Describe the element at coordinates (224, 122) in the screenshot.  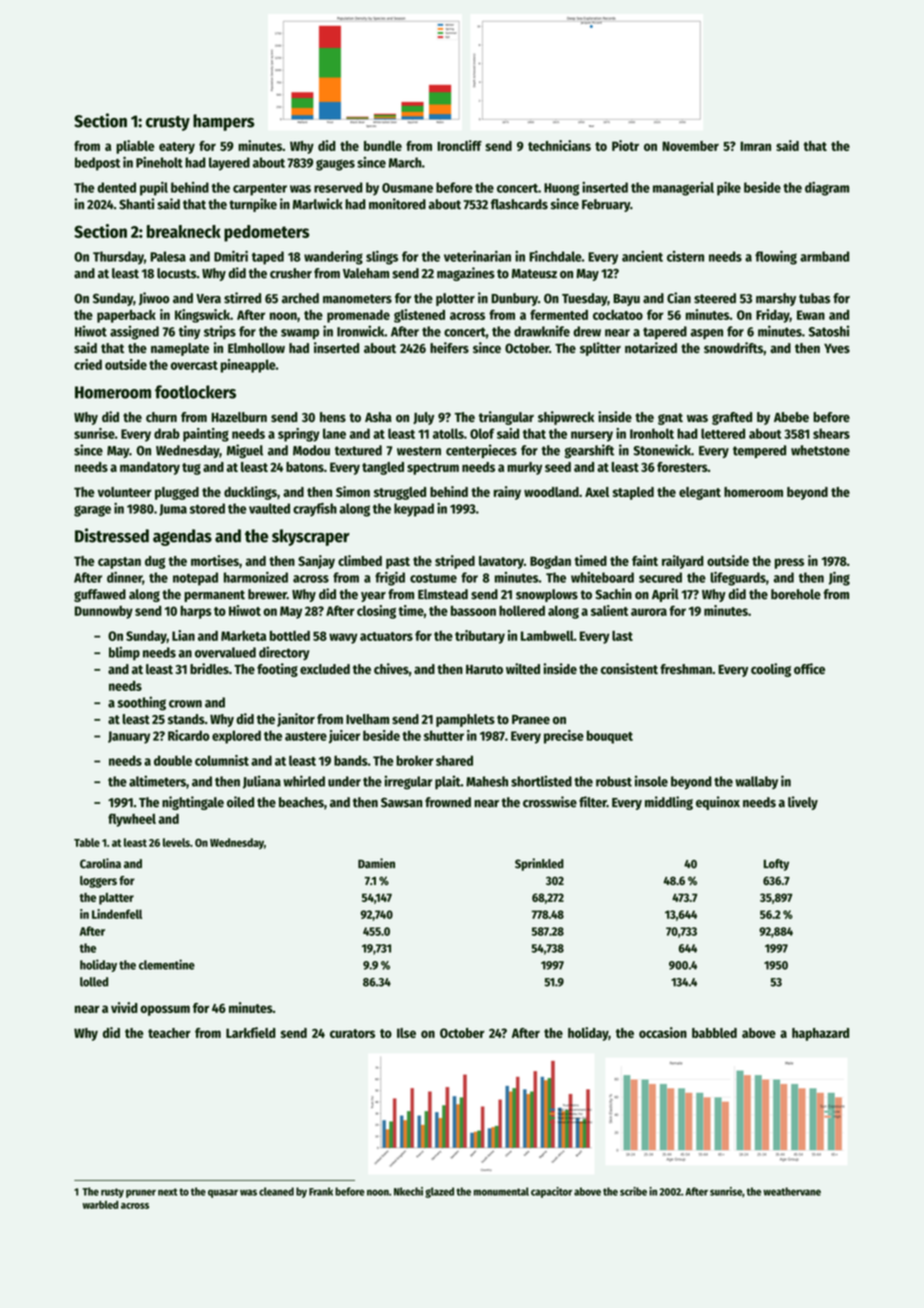
I see `hampers` at that location.
